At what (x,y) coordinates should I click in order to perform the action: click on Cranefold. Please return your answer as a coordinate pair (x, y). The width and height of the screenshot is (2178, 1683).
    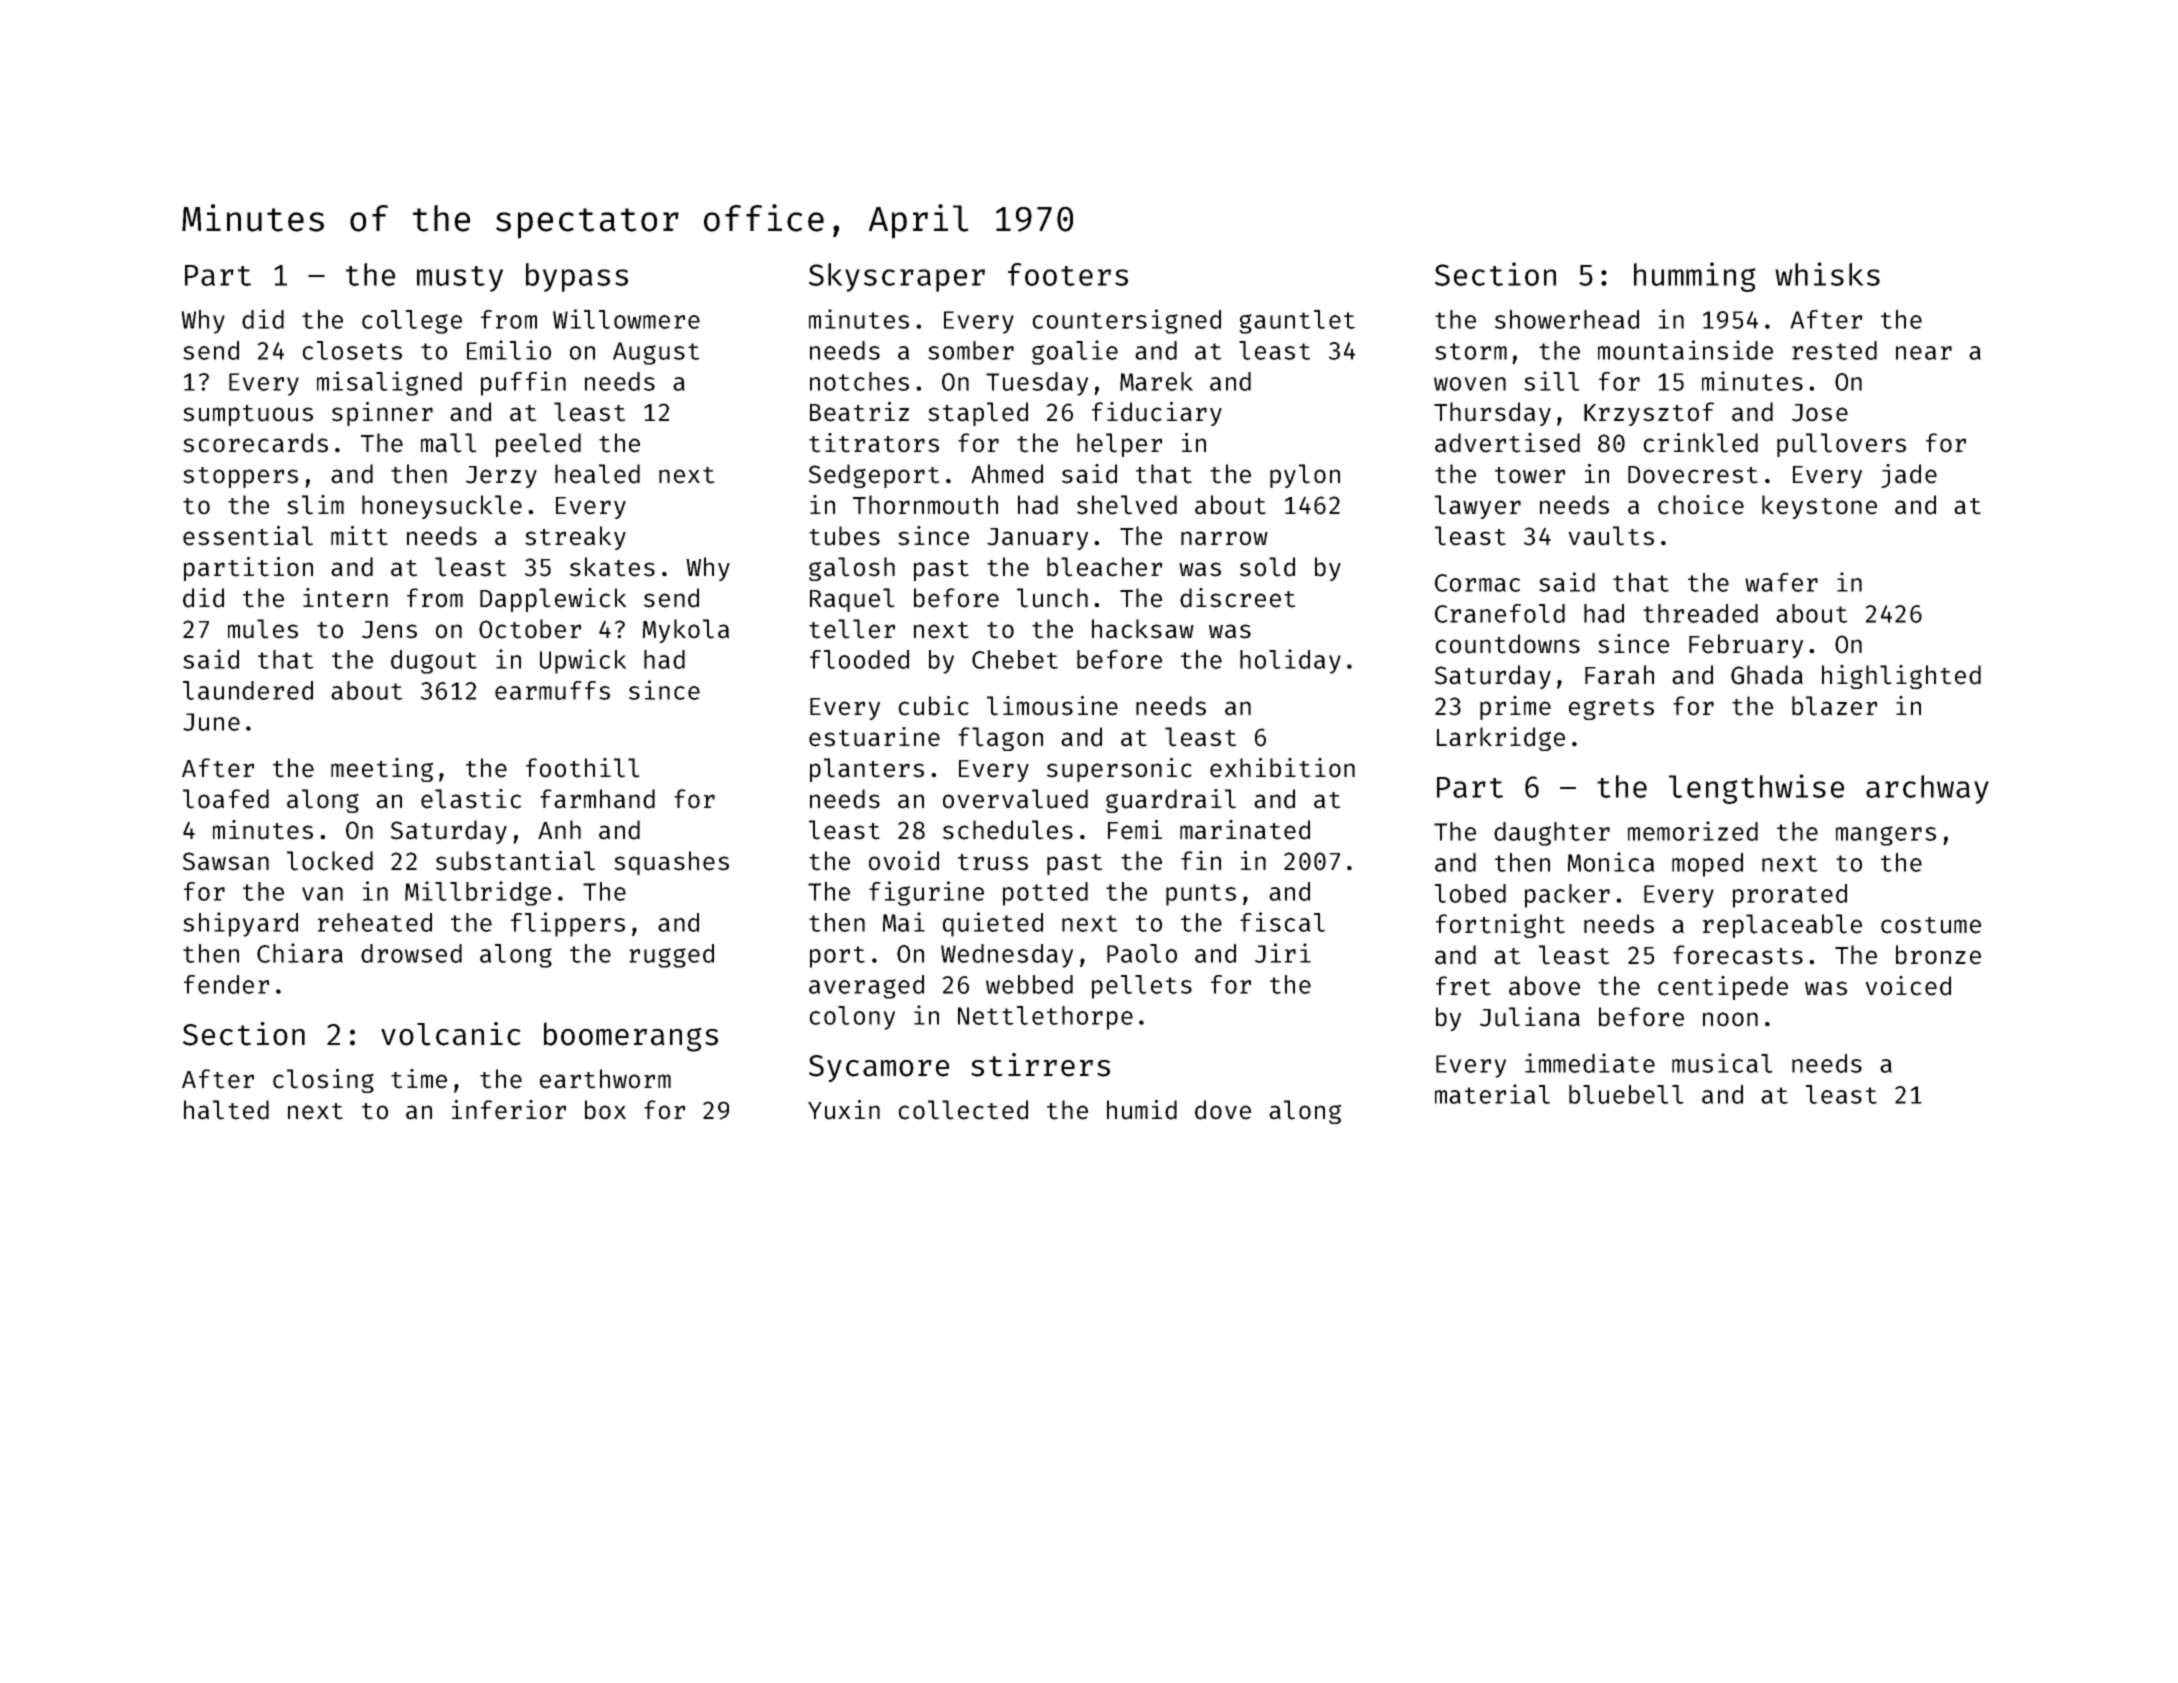
    Looking at the image, I should click on (1500, 613).
